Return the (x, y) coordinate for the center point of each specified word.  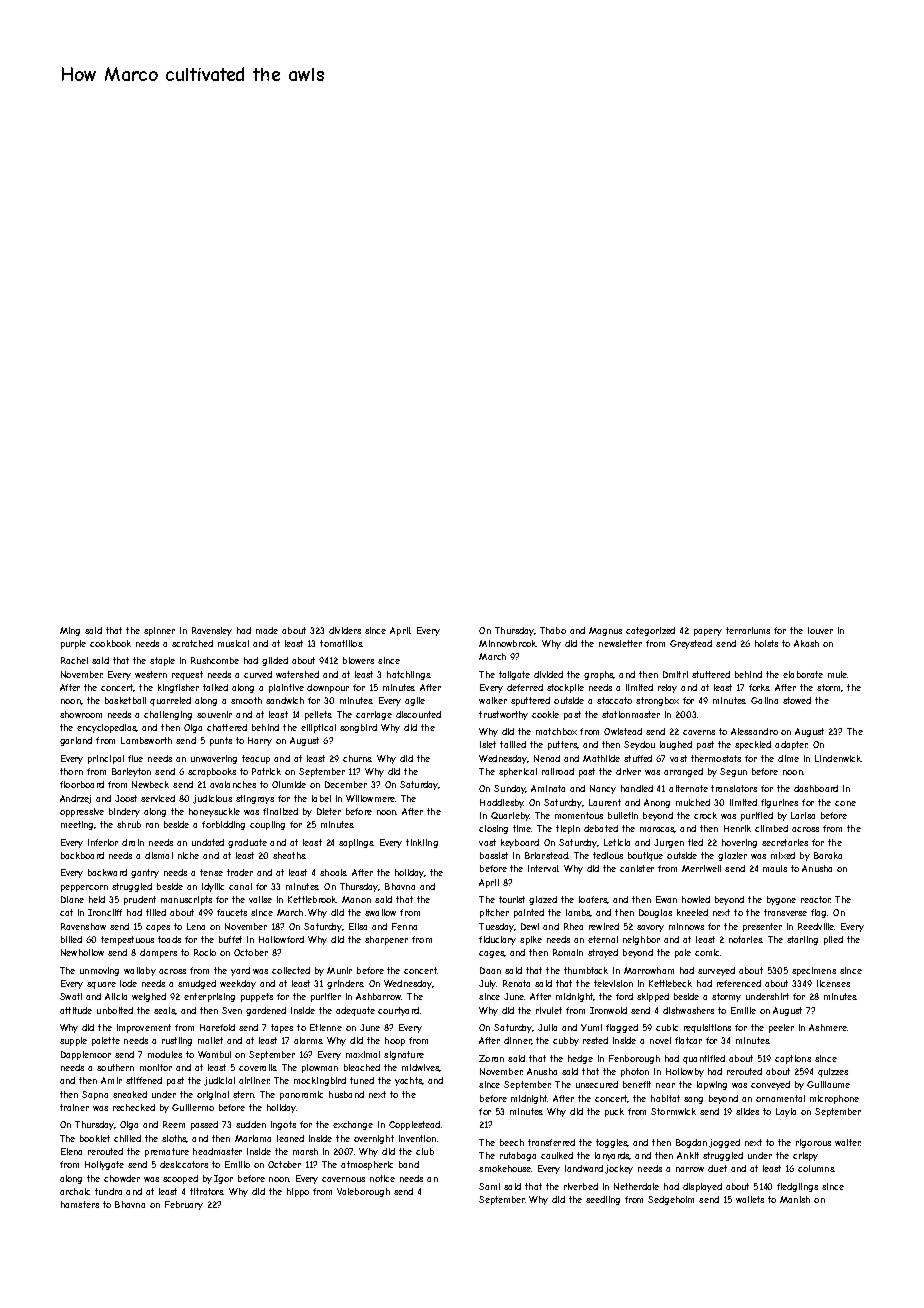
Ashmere (828, 1027)
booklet (95, 1138)
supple (73, 1041)
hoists (766, 643)
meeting (77, 825)
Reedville (816, 926)
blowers (358, 660)
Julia (547, 1027)
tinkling (422, 843)
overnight (374, 1139)
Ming (70, 631)
